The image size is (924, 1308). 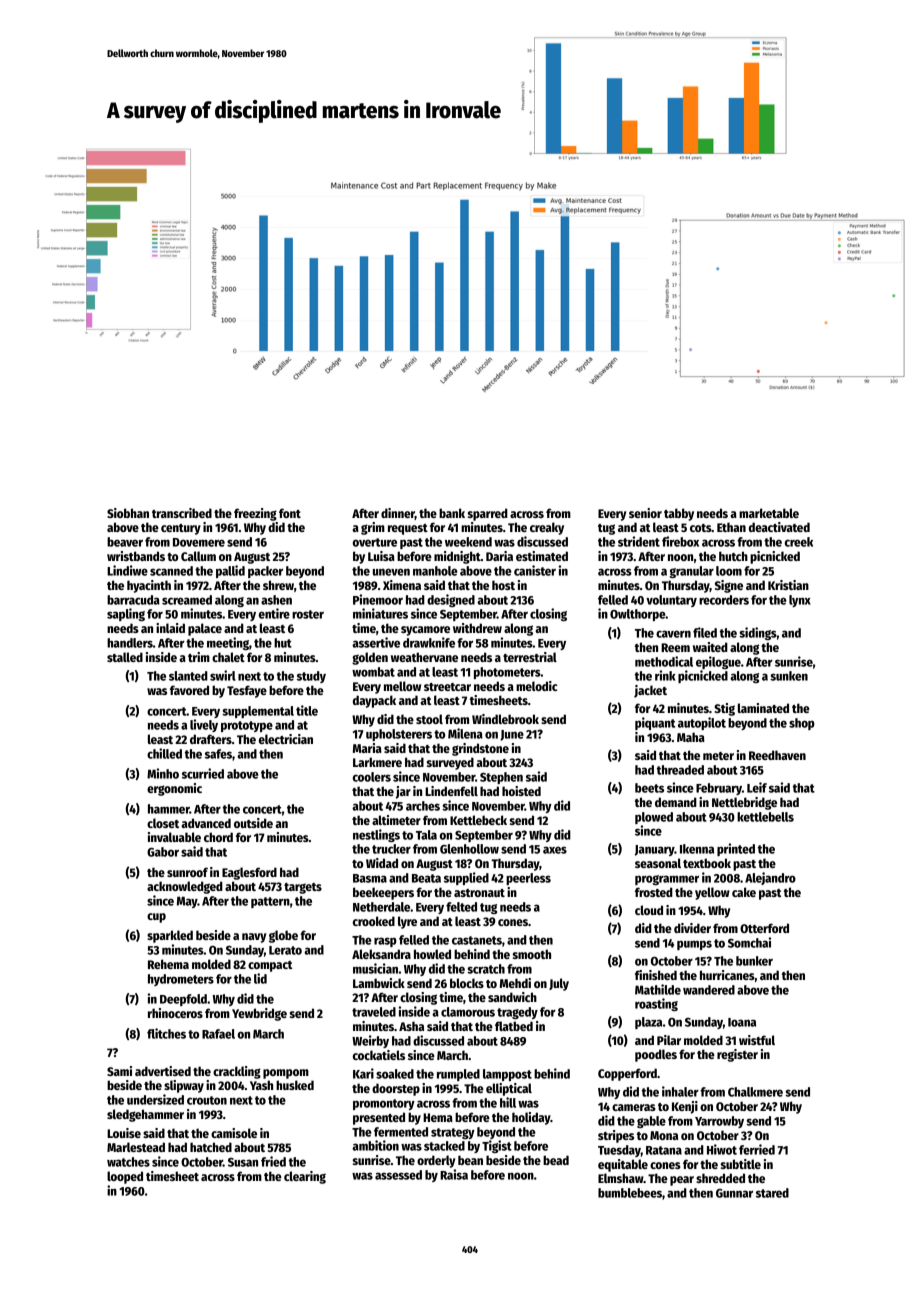 I want to click on Somchai, so click(x=749, y=942).
